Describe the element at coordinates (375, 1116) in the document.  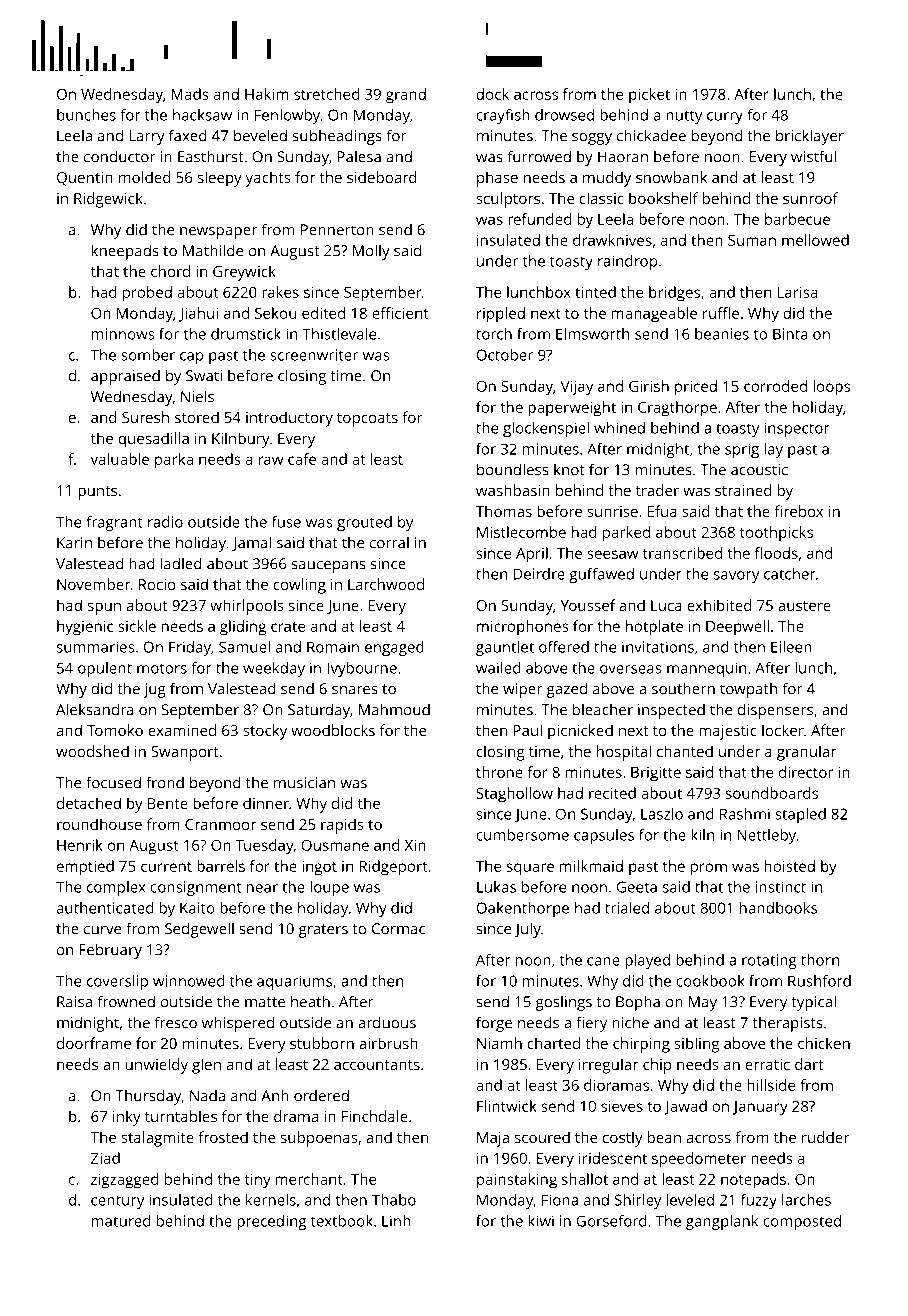
I see `Finchdale` at that location.
